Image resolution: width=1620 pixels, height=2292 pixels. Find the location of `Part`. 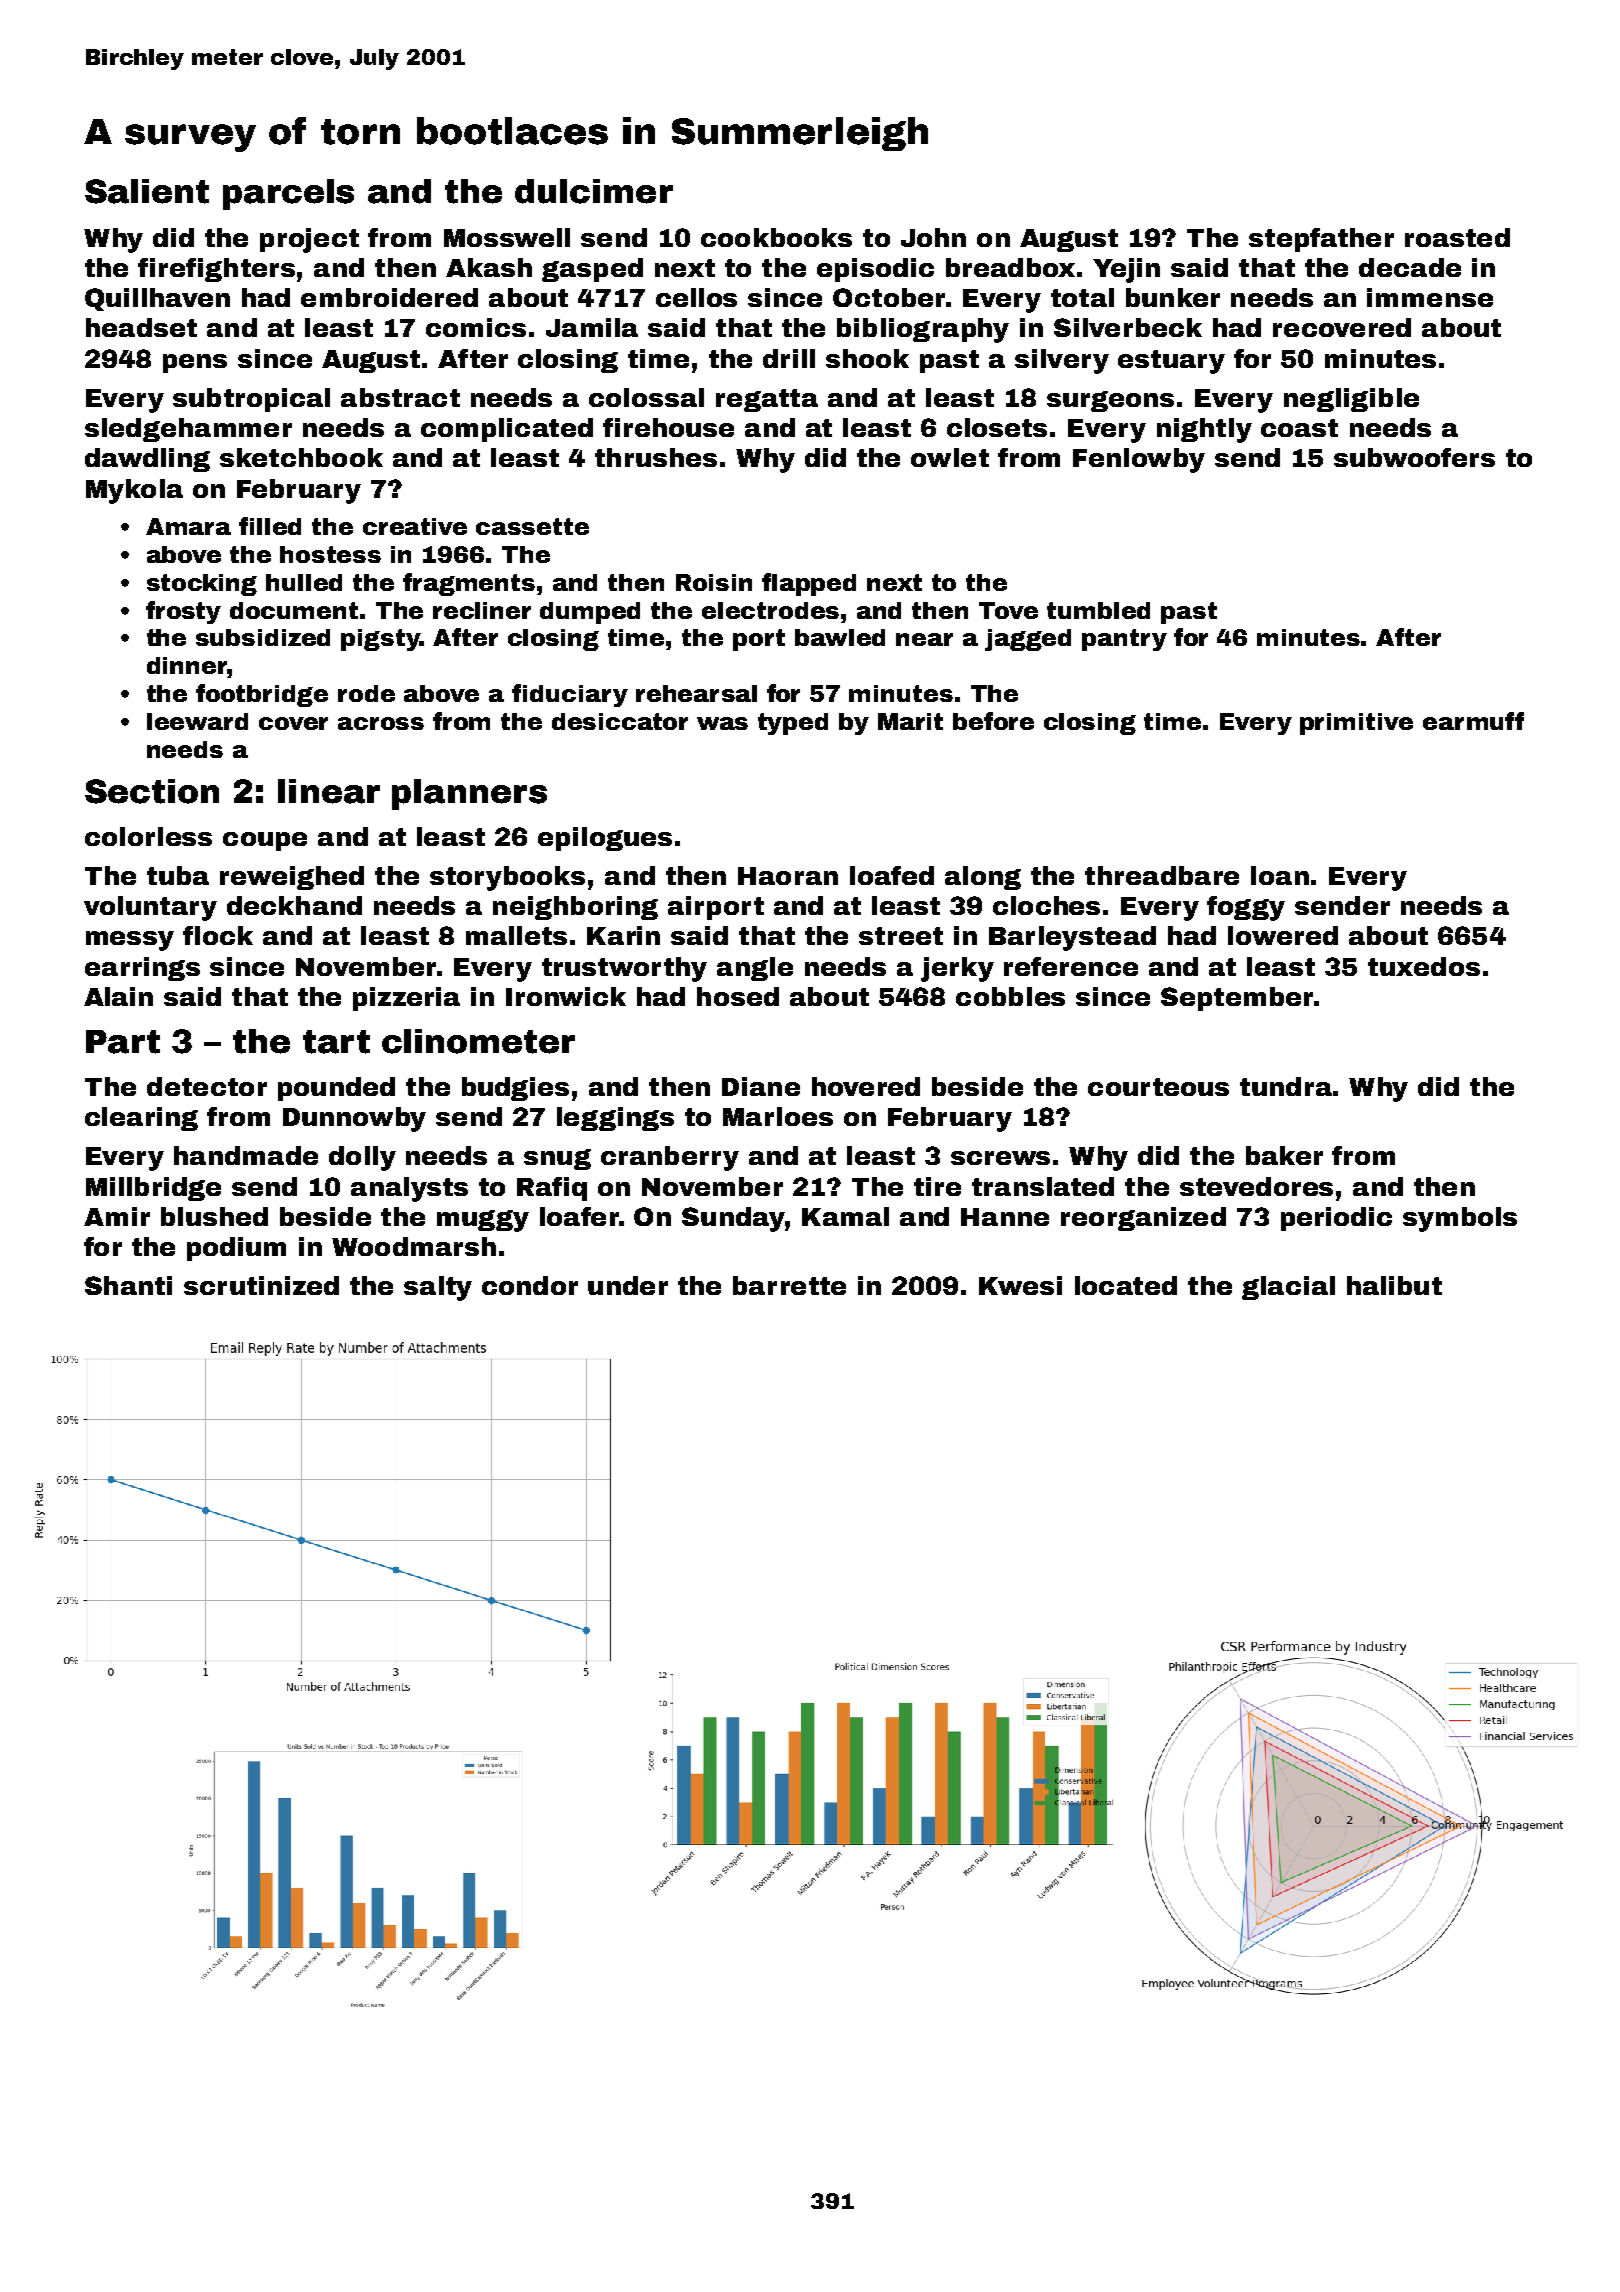

Part is located at coordinates (123, 1042).
